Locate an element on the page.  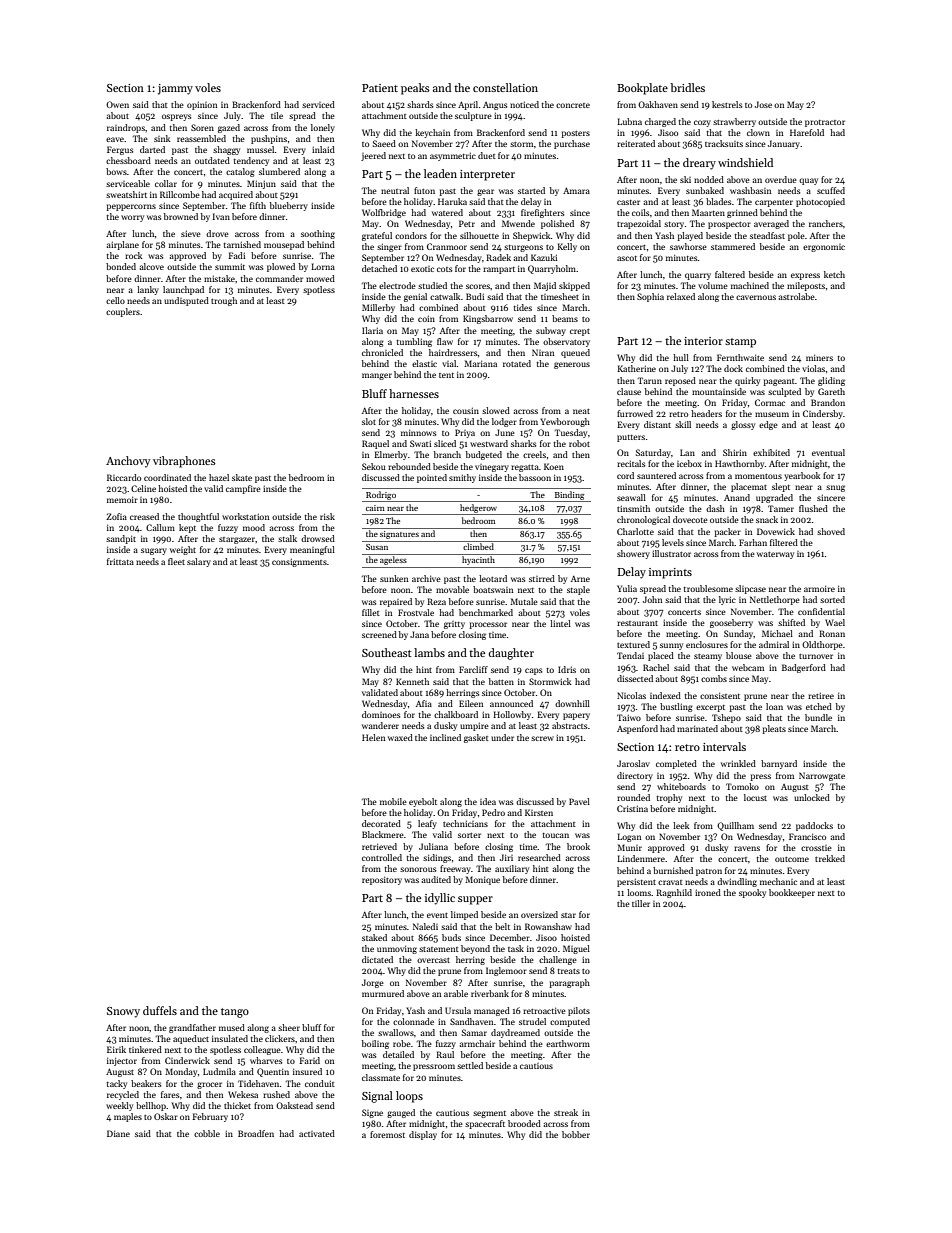
Inglemoor is located at coordinates (506, 971).
